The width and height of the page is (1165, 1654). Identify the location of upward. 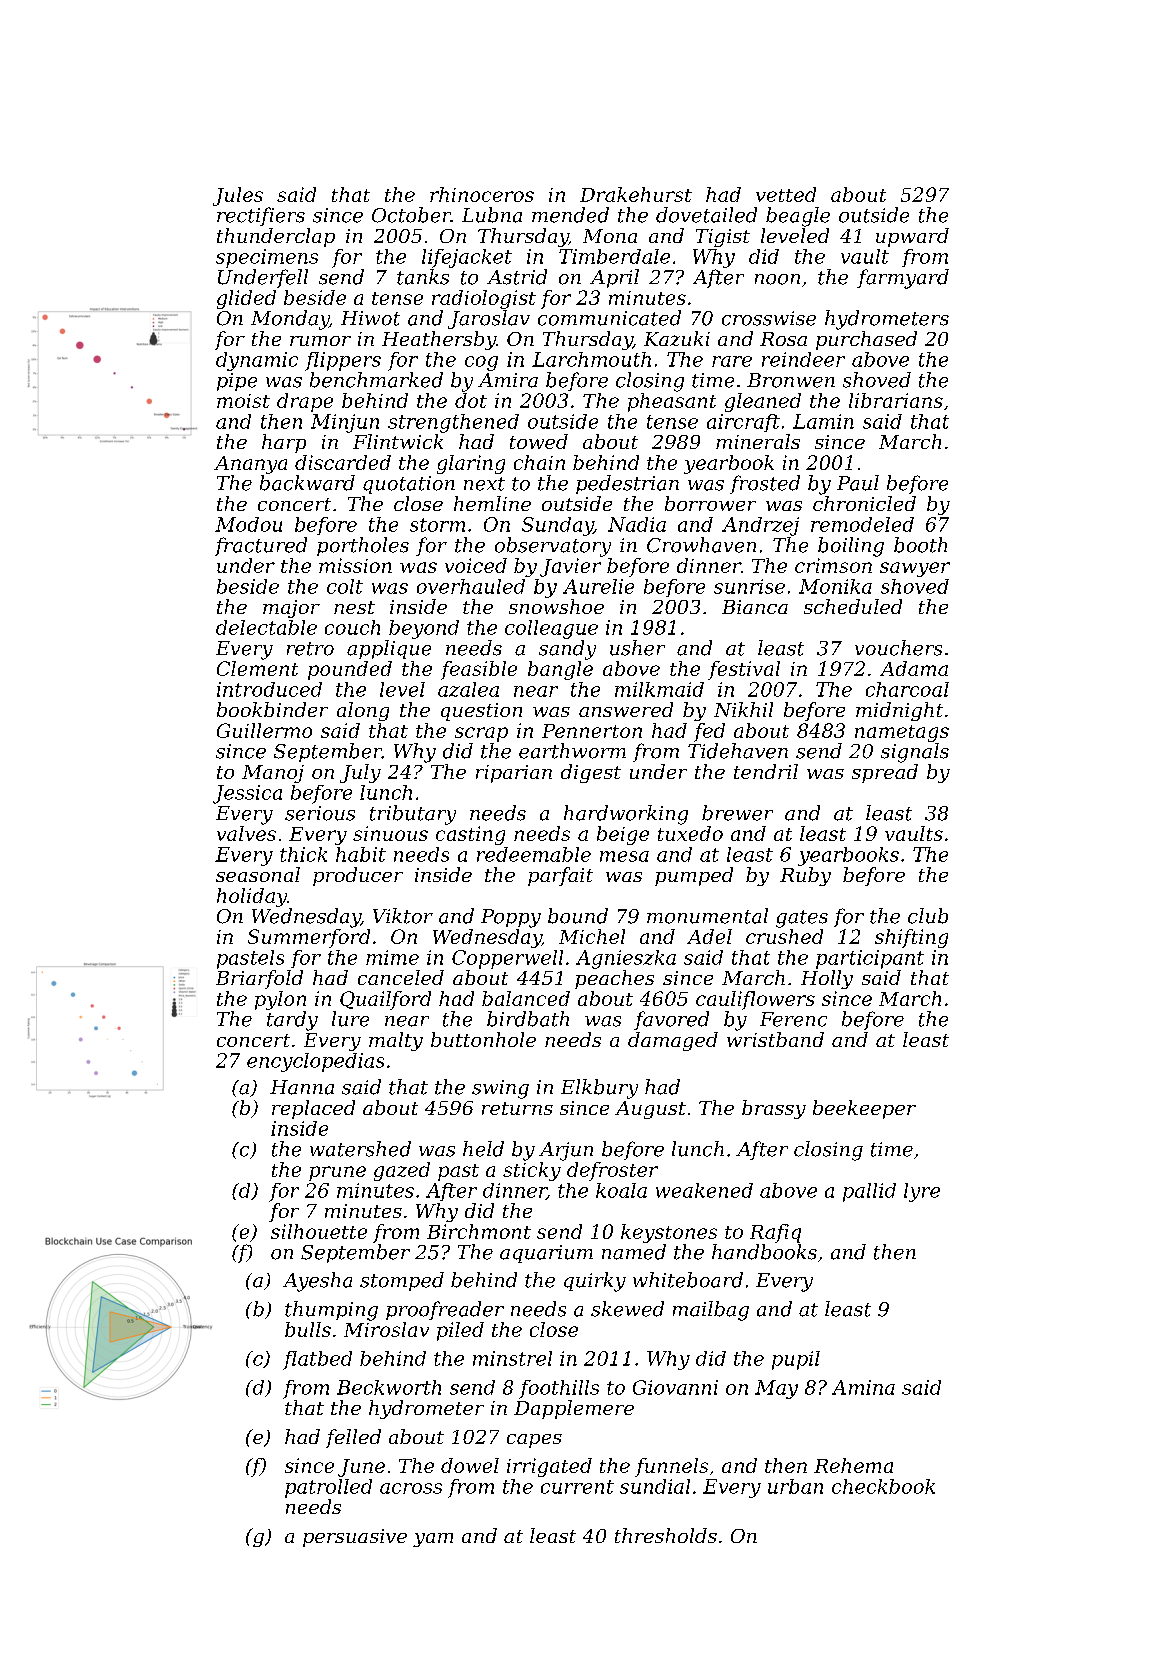
(912, 237).
